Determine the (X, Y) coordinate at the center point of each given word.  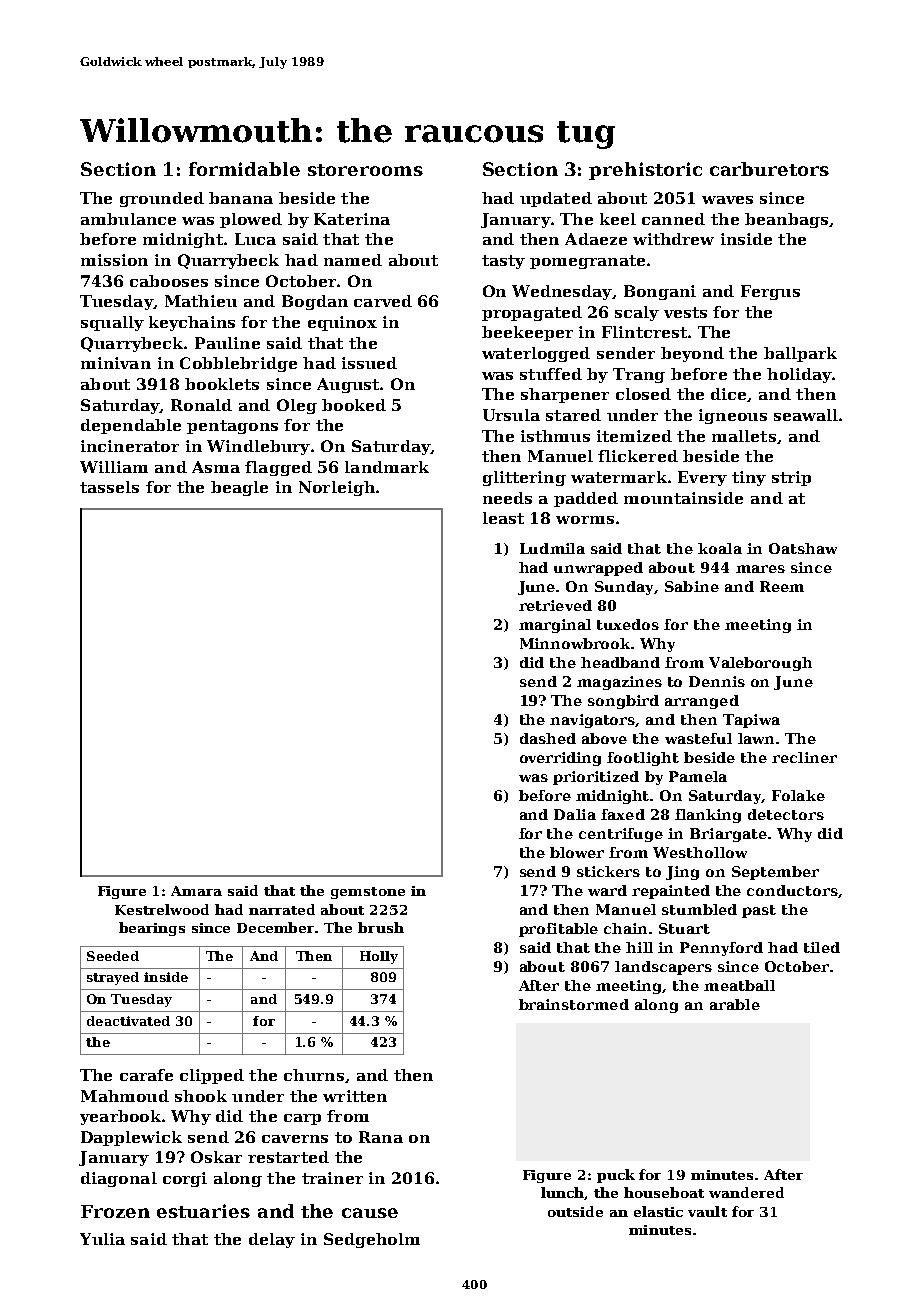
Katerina (352, 219)
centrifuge (621, 835)
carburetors (769, 169)
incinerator (130, 446)
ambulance (128, 219)
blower (577, 852)
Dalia (575, 814)
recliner (804, 757)
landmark (387, 467)
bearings (152, 929)
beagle (239, 488)
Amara (196, 891)
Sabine (692, 586)
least (503, 518)
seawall (806, 415)
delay (272, 1240)
